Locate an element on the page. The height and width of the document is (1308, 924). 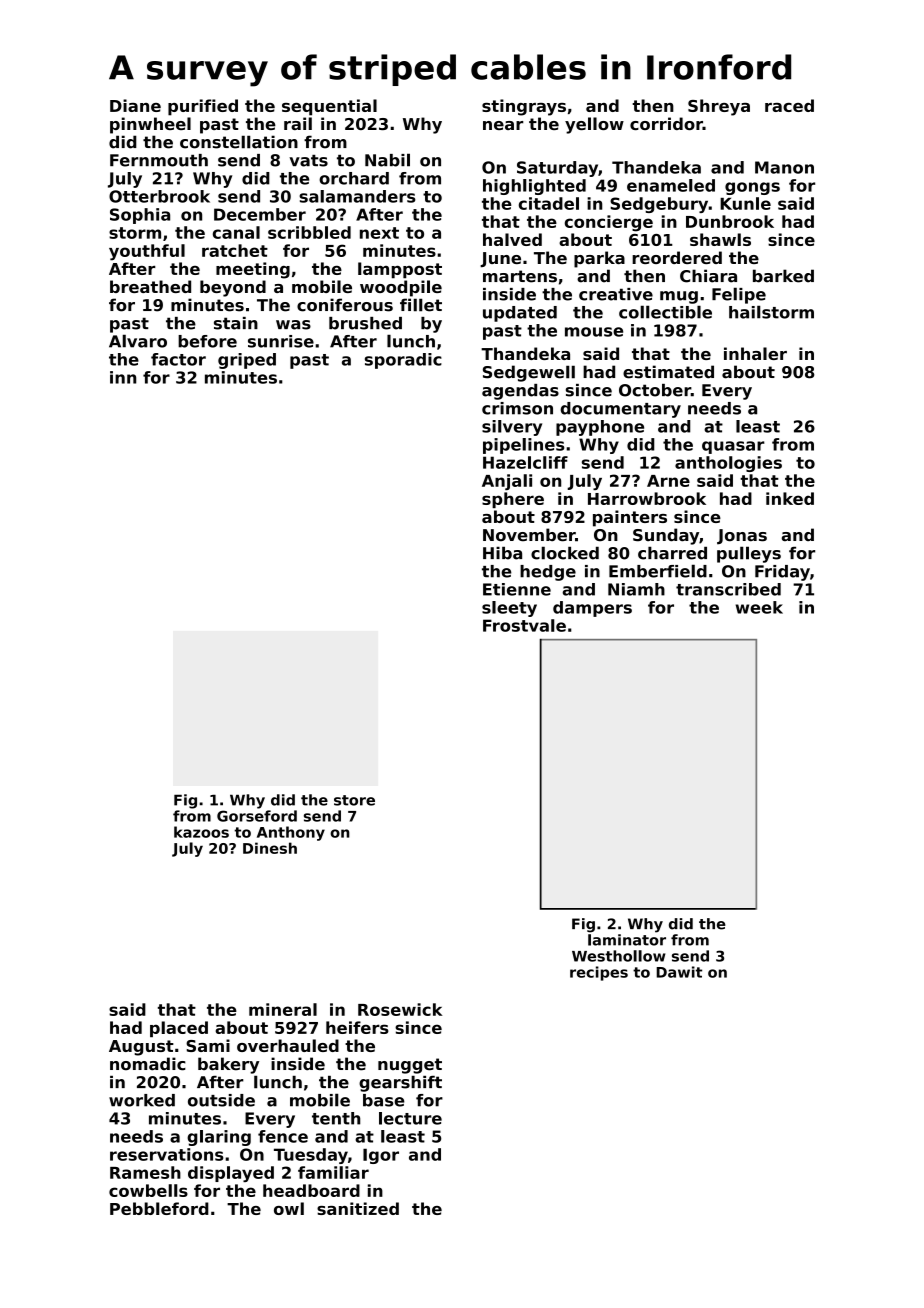
Dinesh is located at coordinates (270, 848).
